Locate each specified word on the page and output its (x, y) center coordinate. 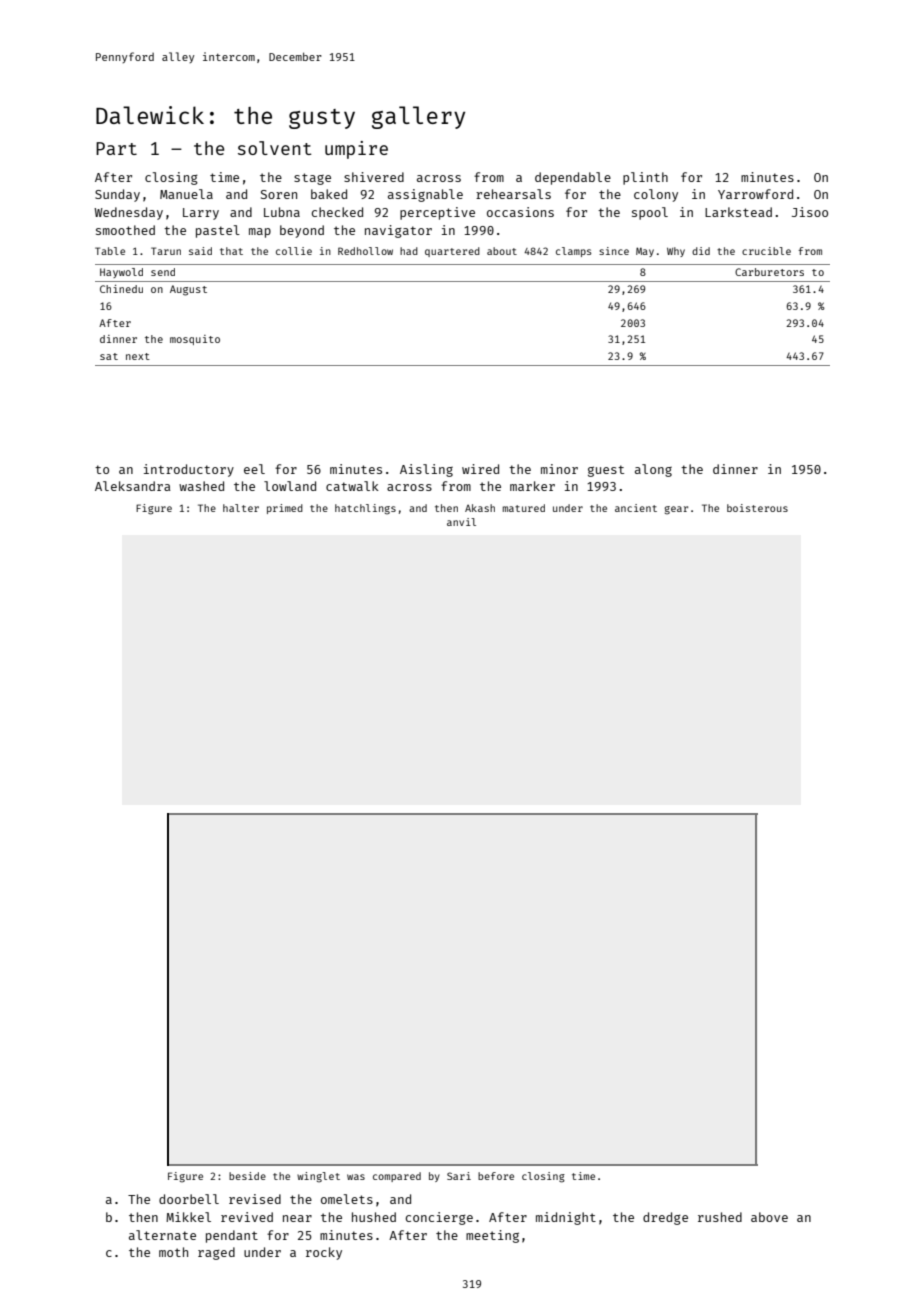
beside (247, 1176)
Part (116, 148)
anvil (461, 522)
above (769, 1217)
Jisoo (810, 212)
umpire (356, 150)
